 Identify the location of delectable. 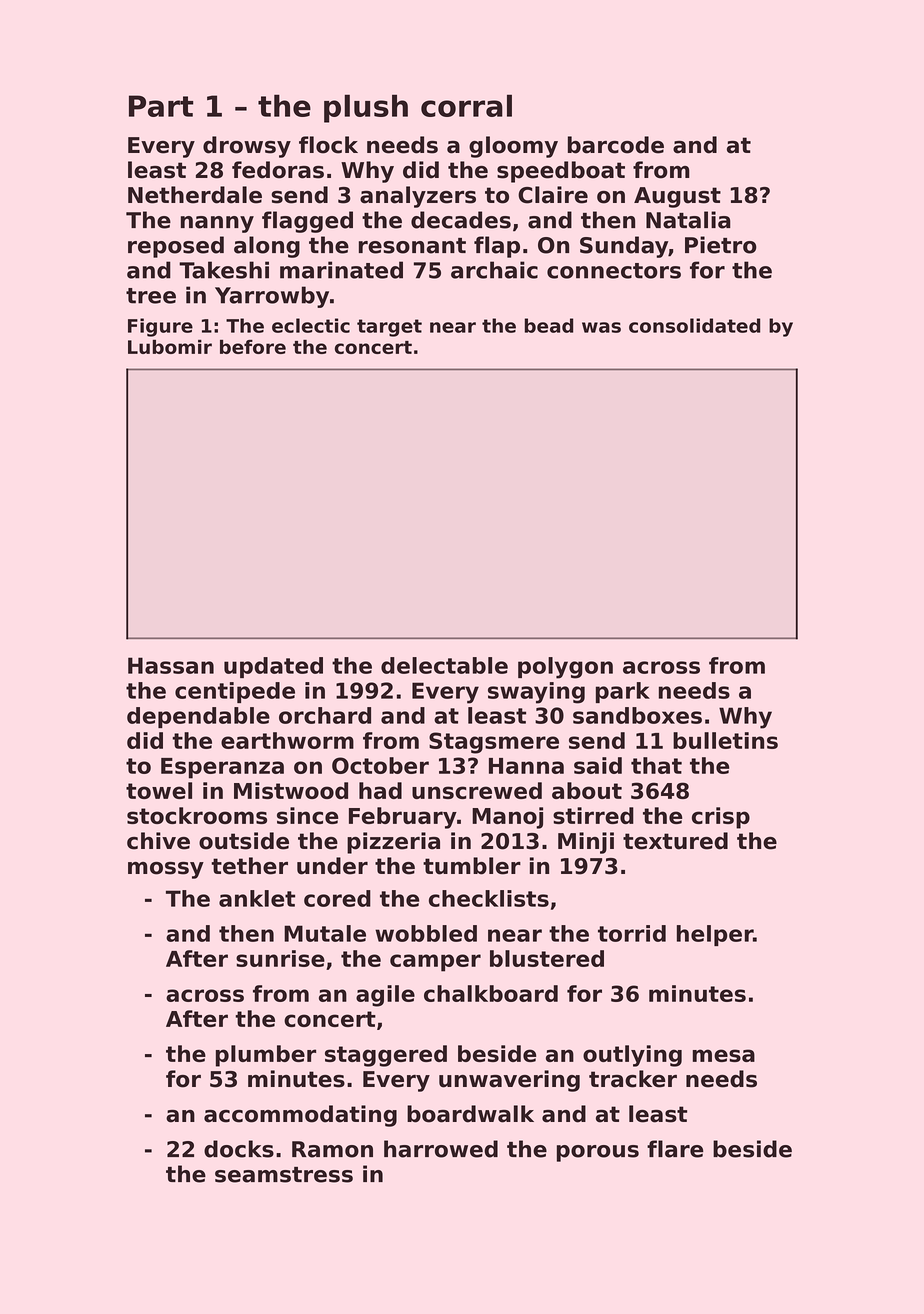
(444, 665).
